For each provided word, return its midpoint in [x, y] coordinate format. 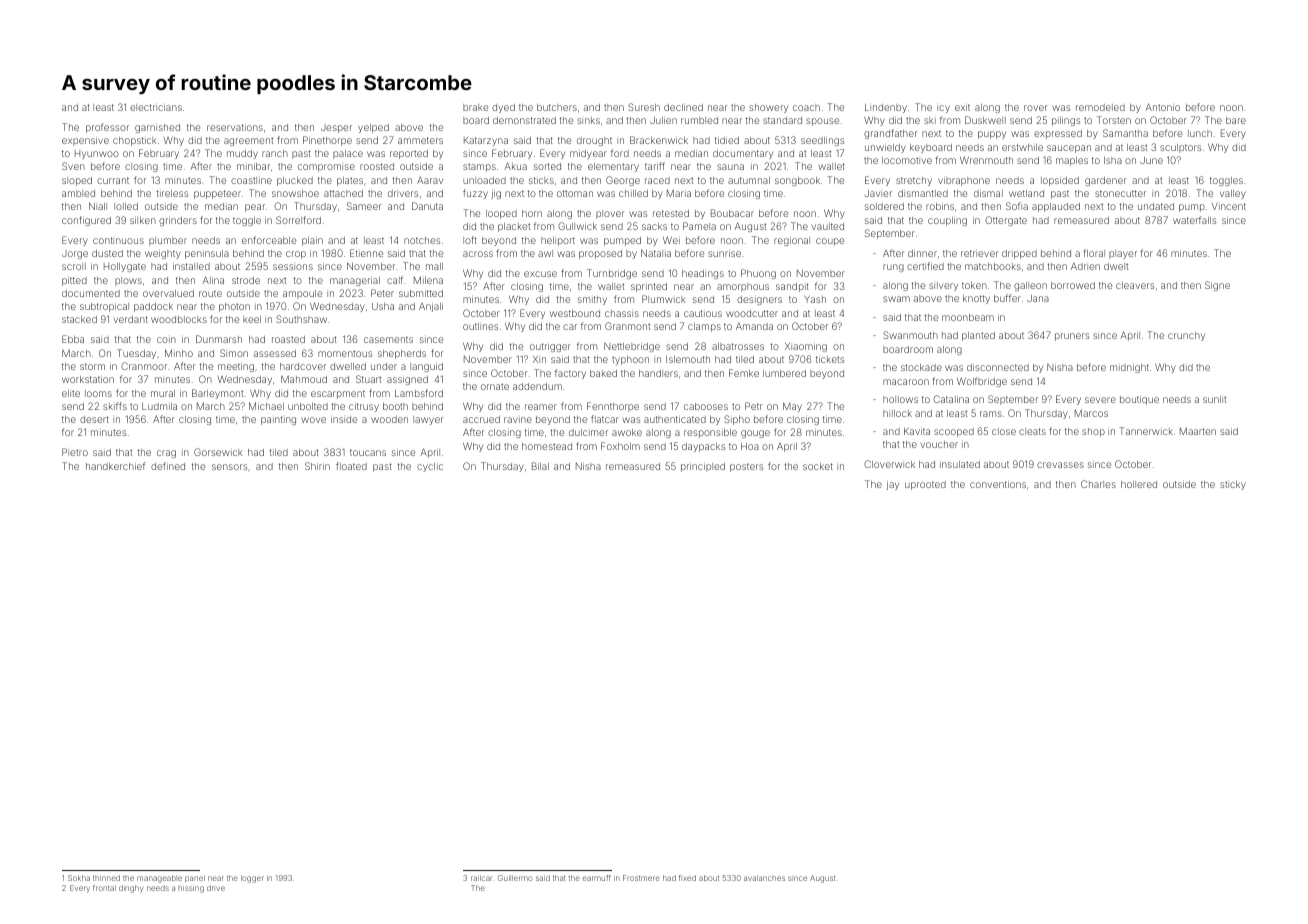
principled [703, 467]
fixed [687, 878]
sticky [1233, 485]
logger [252, 879]
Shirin [317, 466]
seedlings [822, 141]
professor [107, 128]
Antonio [1162, 107]
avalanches [764, 878]
